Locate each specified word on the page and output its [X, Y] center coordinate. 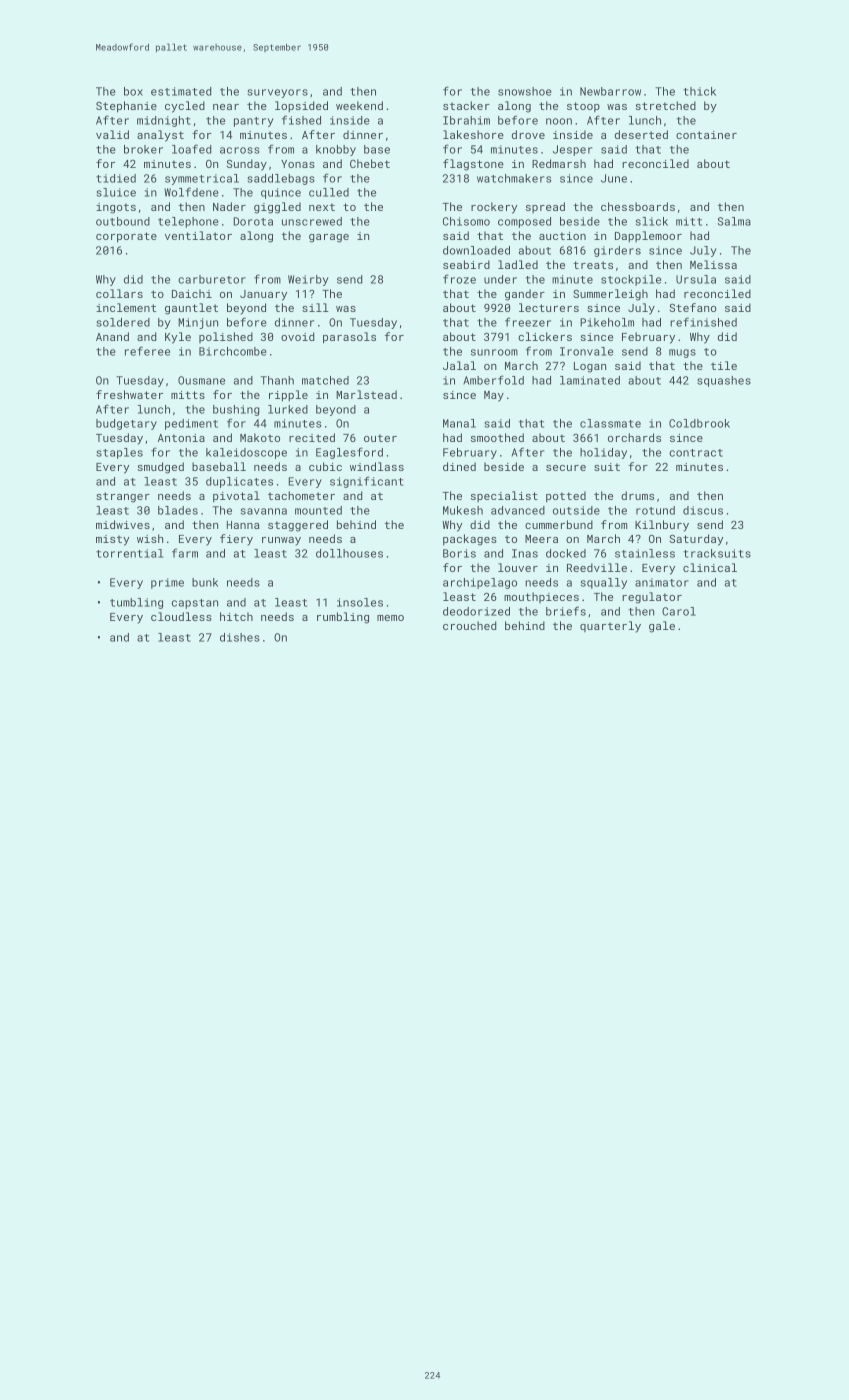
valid [112, 134]
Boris [459, 553]
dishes [240, 637]
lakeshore [473, 134]
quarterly [610, 627]
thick [699, 91]
